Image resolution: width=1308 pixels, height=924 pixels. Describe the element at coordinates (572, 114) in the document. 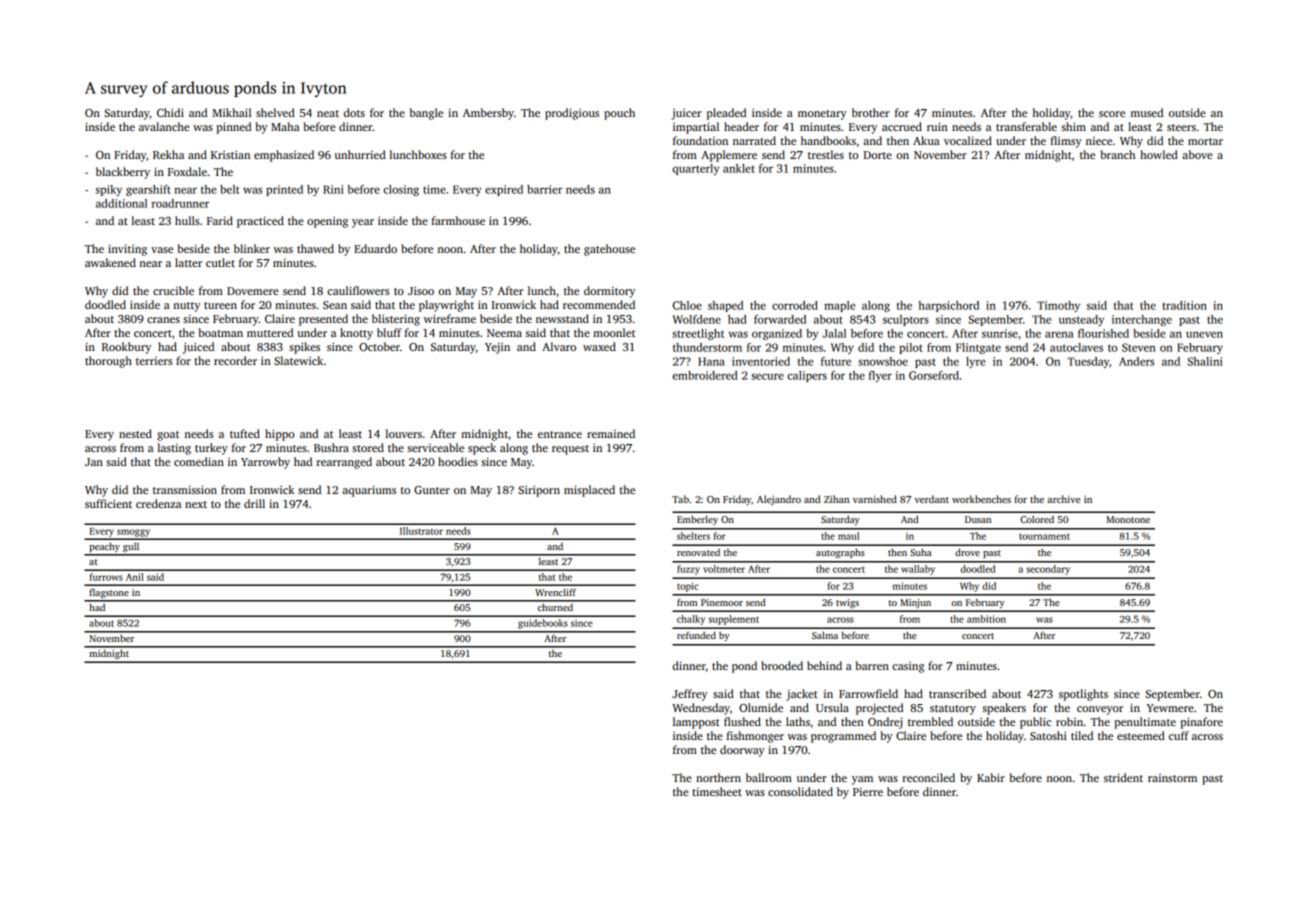

I see `prodigious` at that location.
